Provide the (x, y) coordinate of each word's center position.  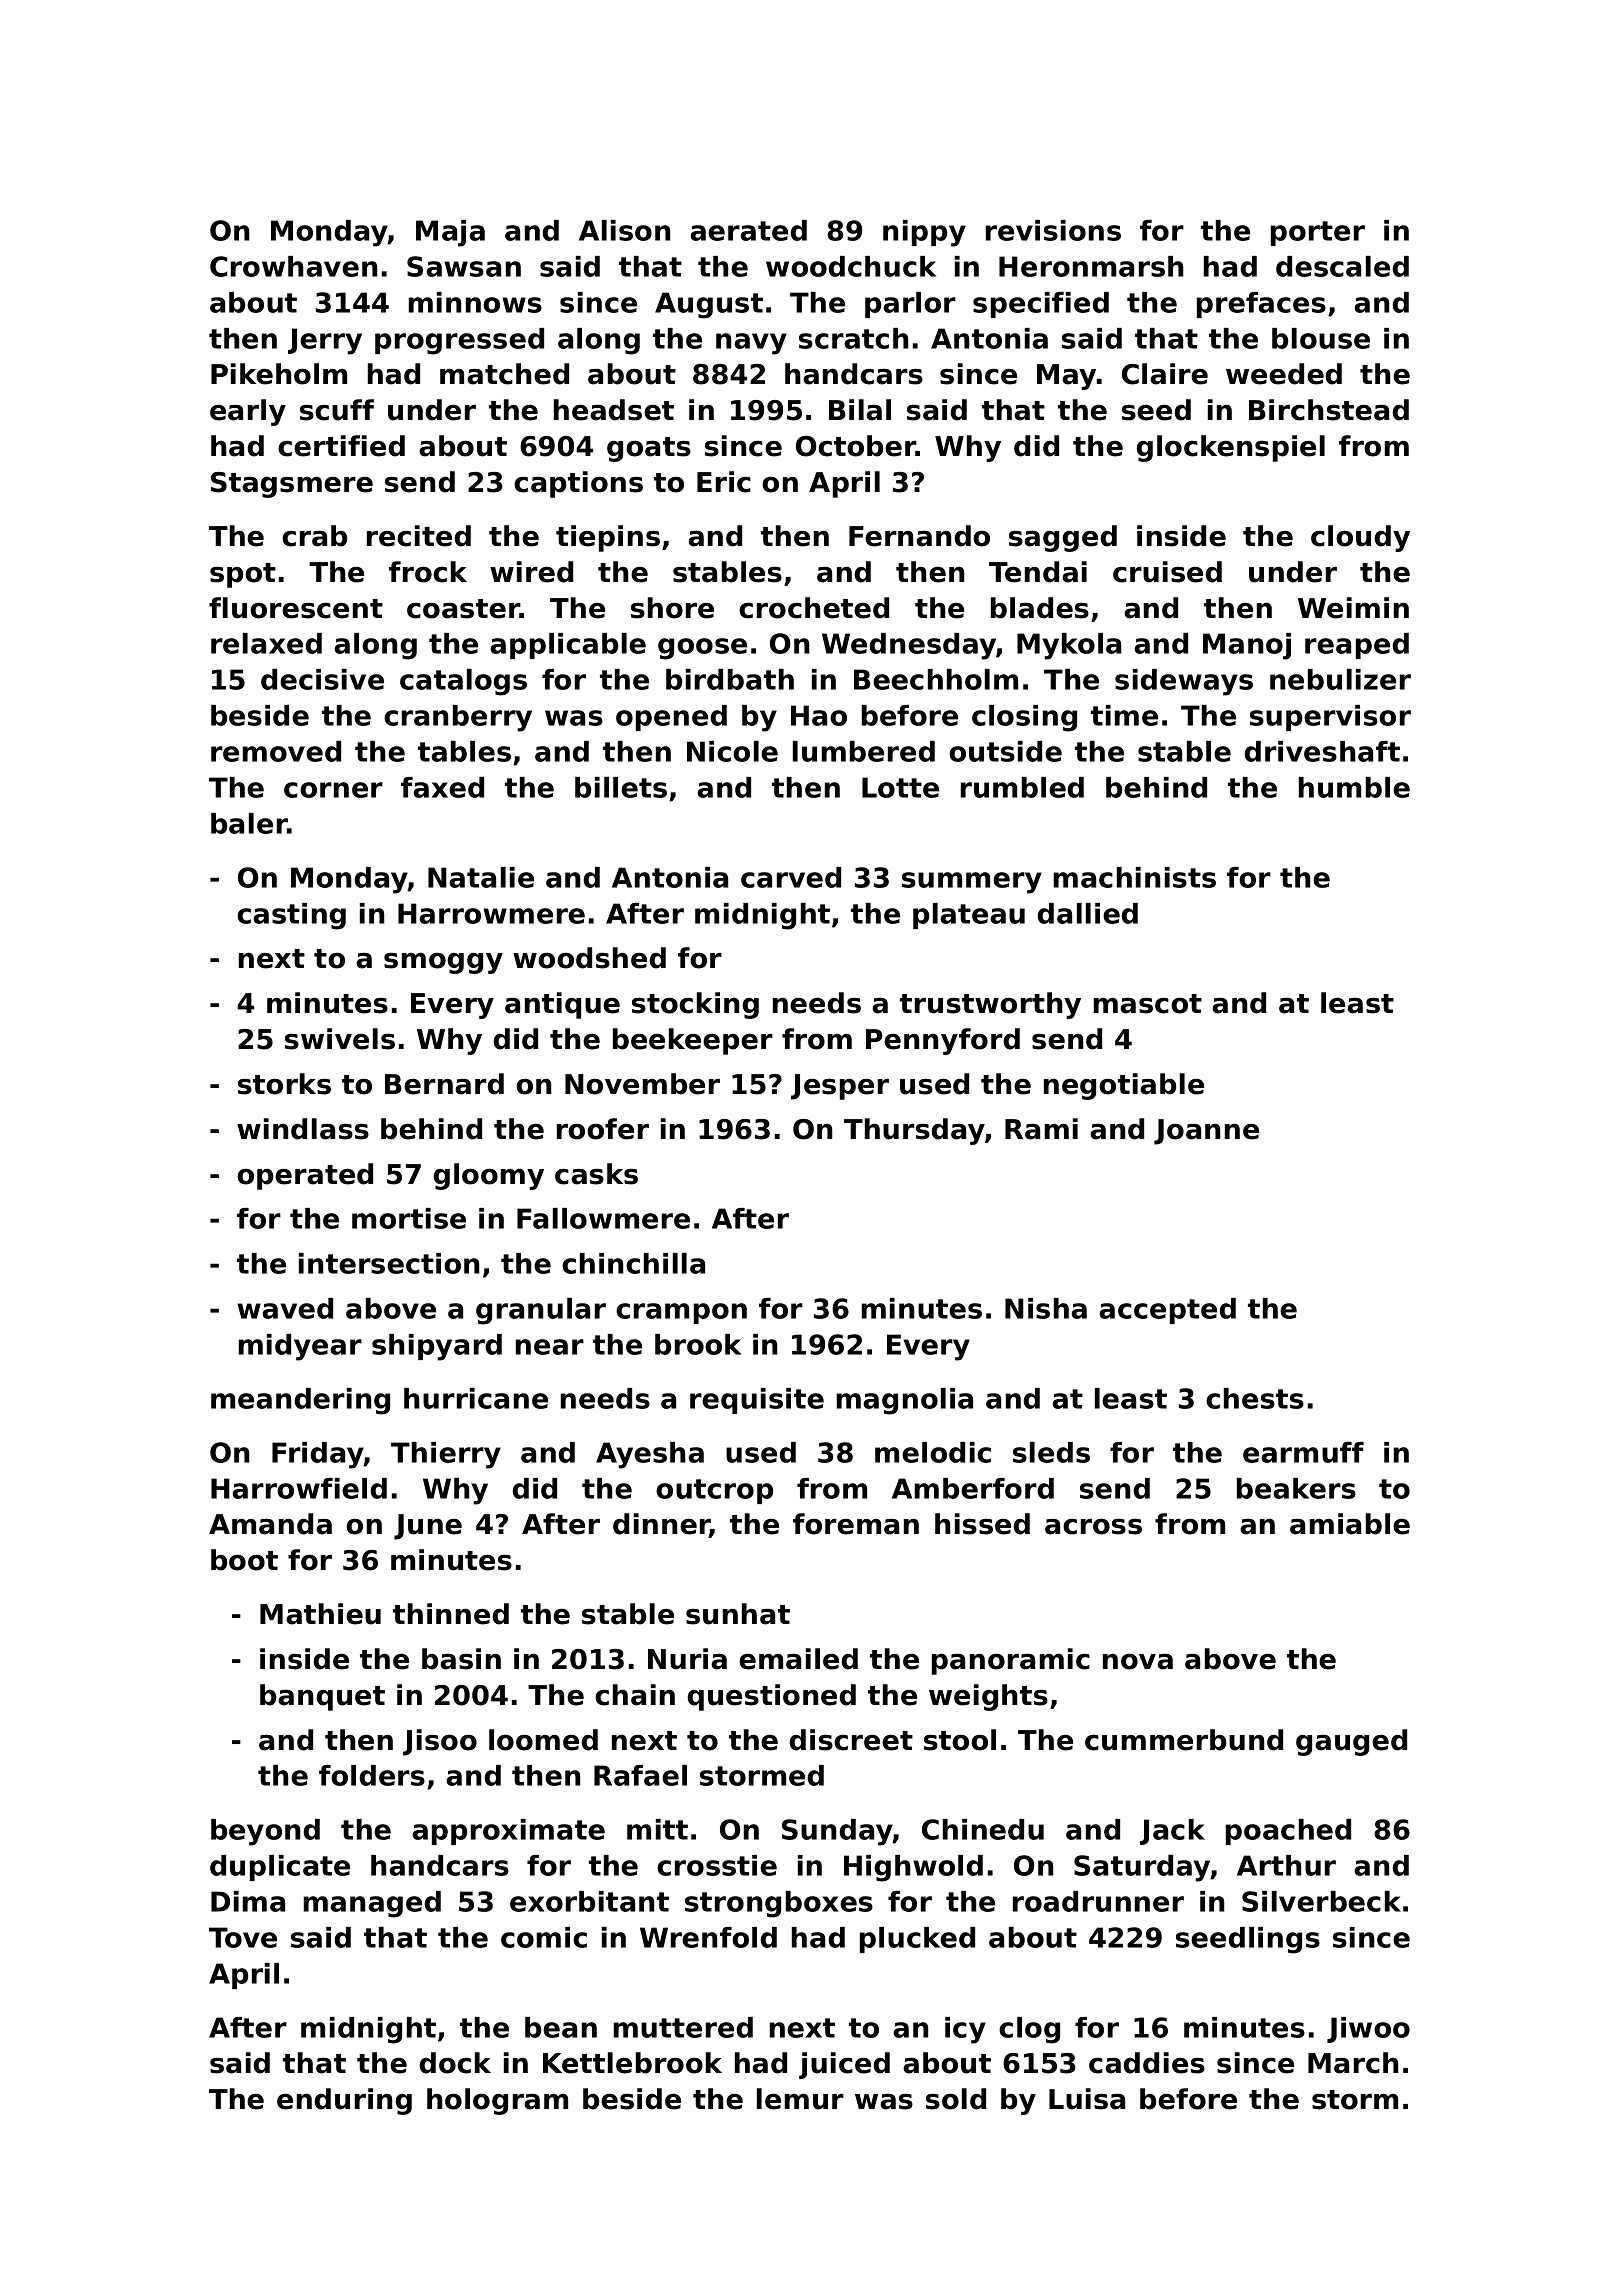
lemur (800, 2099)
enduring (344, 2101)
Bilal (860, 410)
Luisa (1087, 2099)
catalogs (463, 682)
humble (1354, 787)
